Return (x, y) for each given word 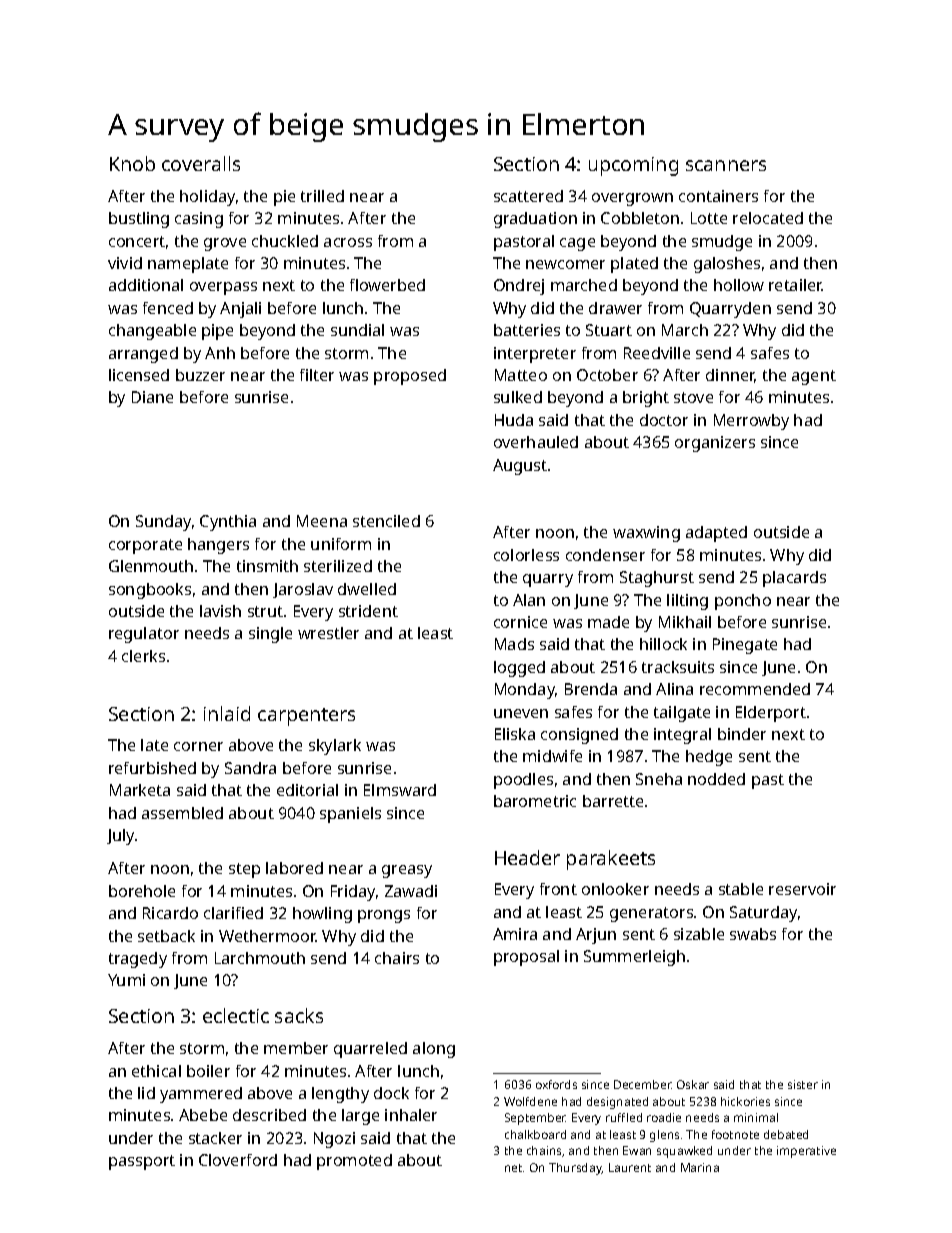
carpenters (306, 717)
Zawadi (411, 891)
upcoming (633, 166)
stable (741, 889)
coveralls (201, 163)
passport (142, 1162)
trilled (322, 196)
